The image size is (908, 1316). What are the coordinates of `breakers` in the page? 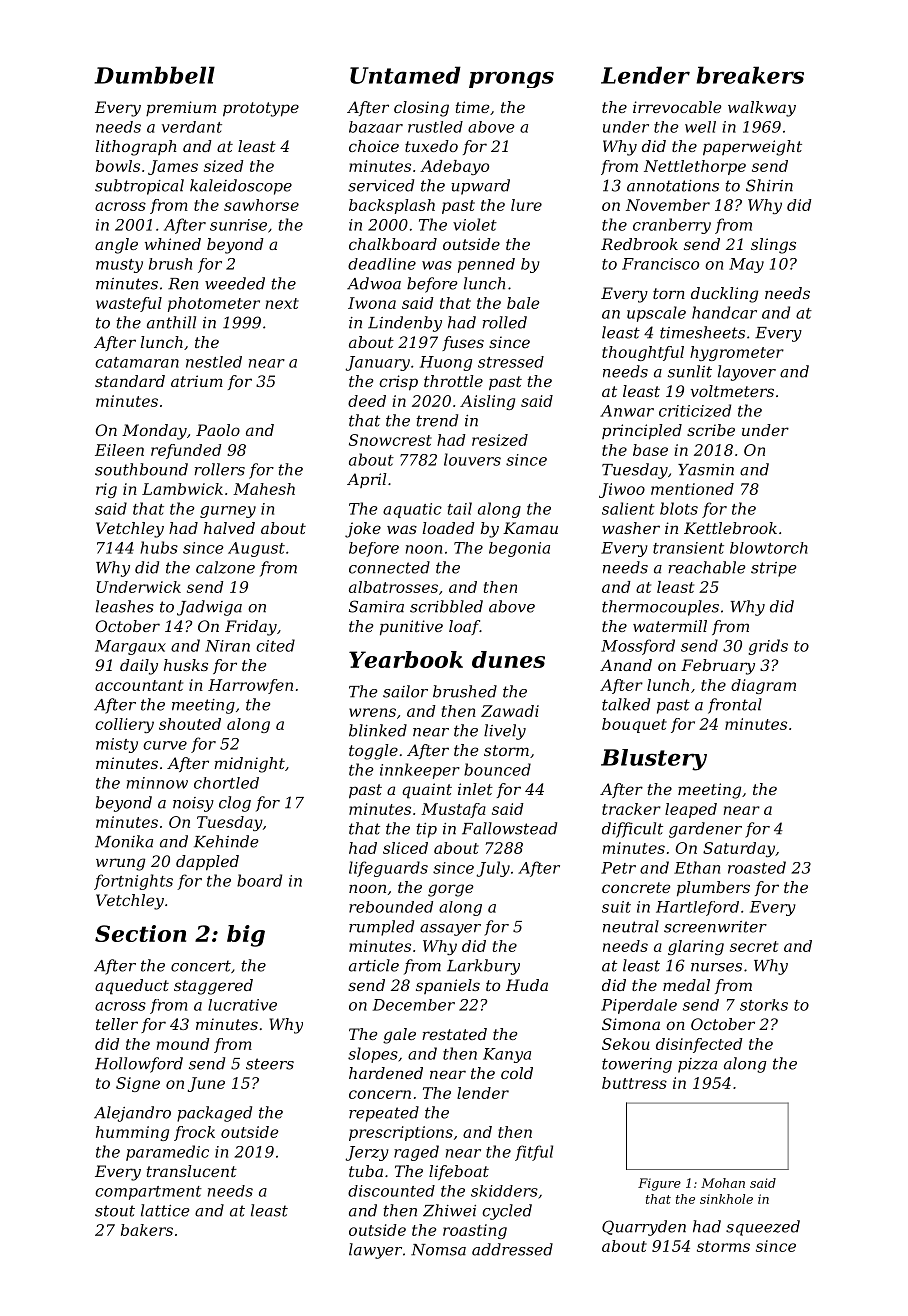 It's located at (750, 75).
